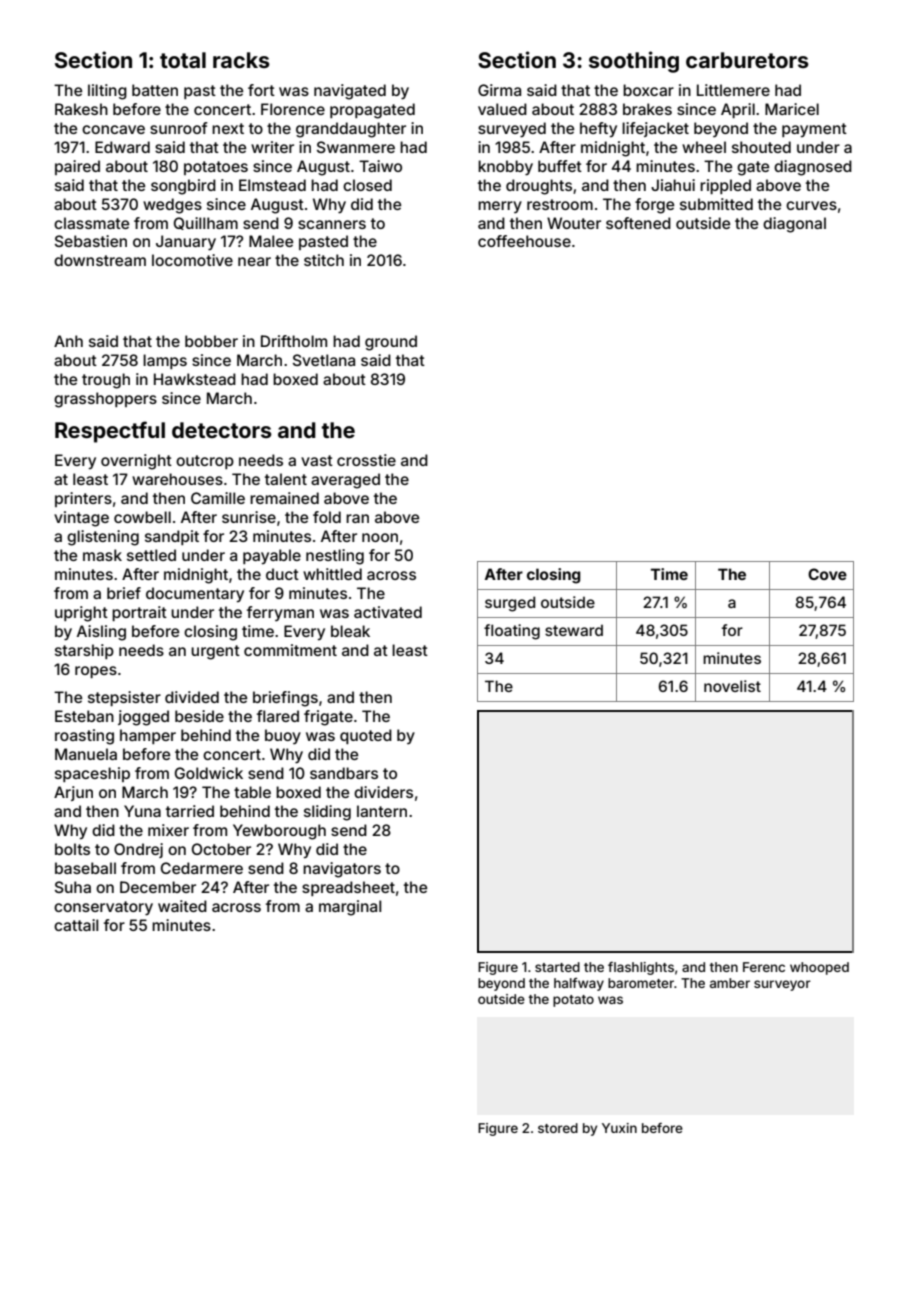 This page has width=908, height=1316. Describe the element at coordinates (192, 260) in the page. I see `locomotive` at that location.
